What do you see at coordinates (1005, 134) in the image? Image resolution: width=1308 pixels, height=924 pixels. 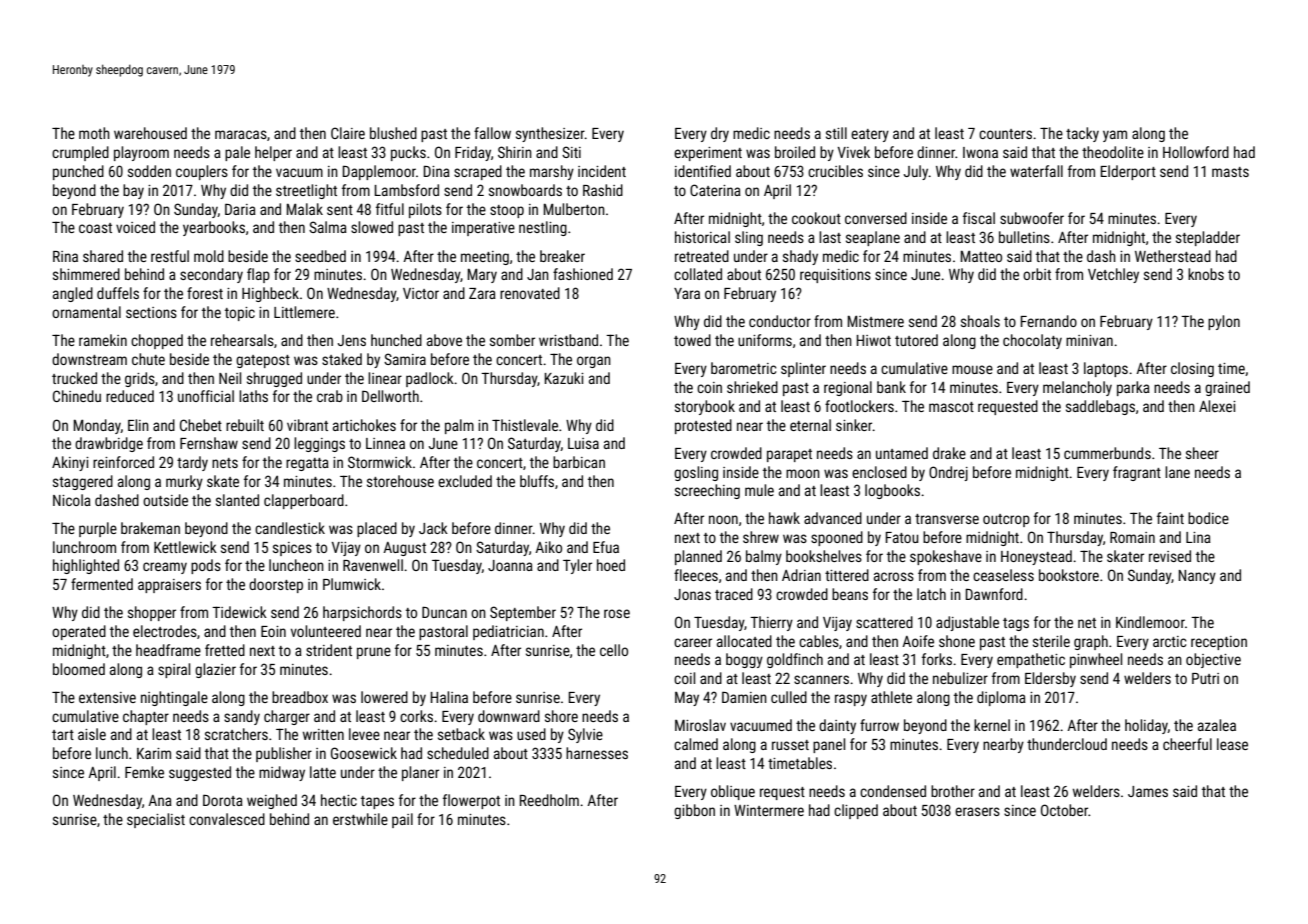 I see `counters` at bounding box center [1005, 134].
